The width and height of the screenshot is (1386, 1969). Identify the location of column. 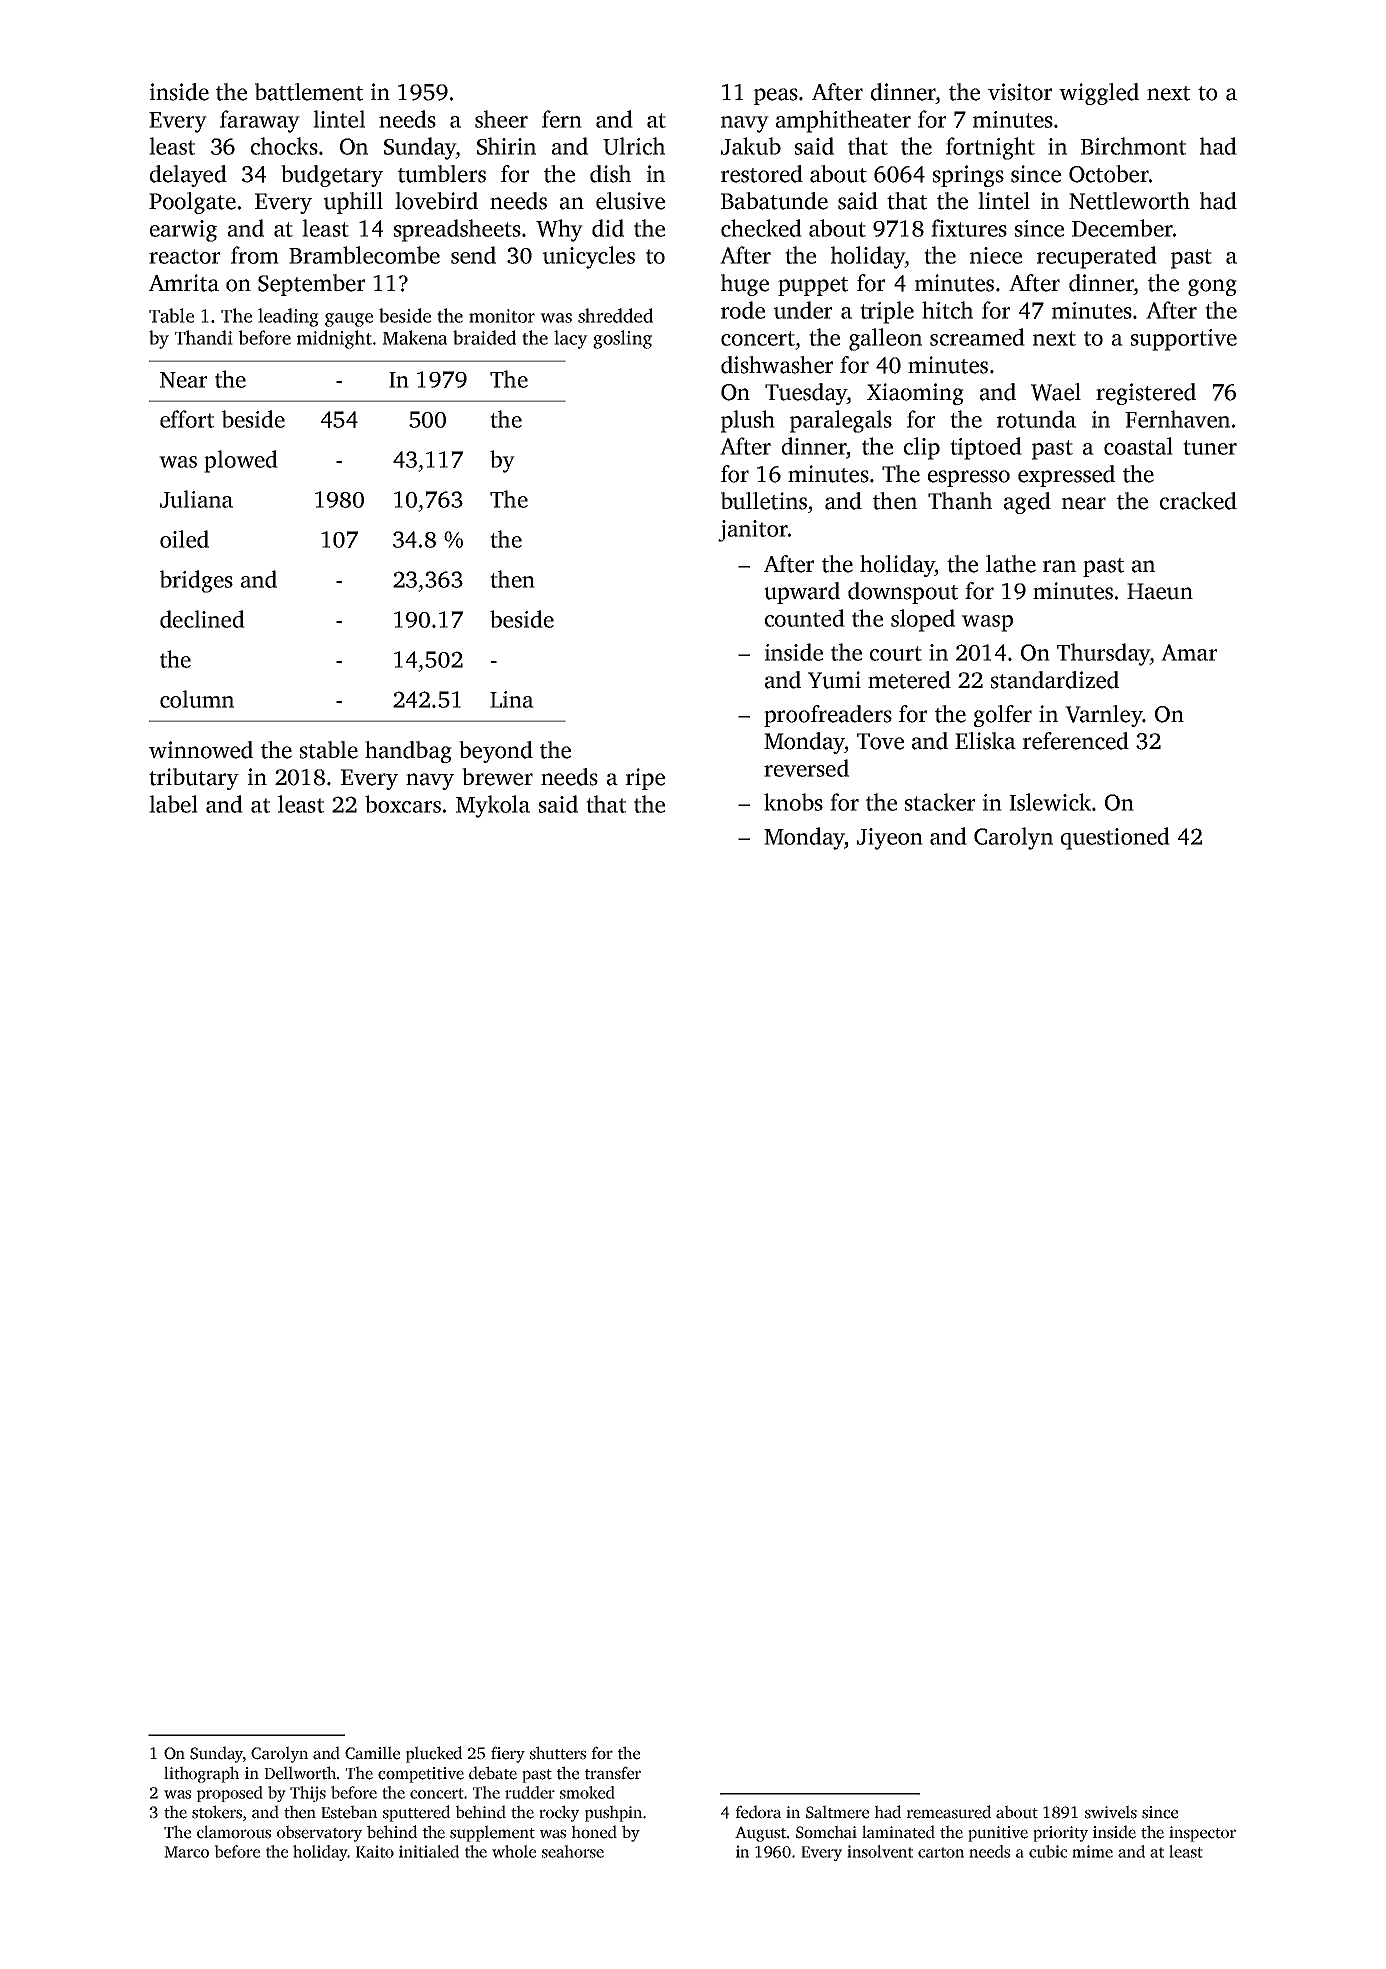
(197, 699).
